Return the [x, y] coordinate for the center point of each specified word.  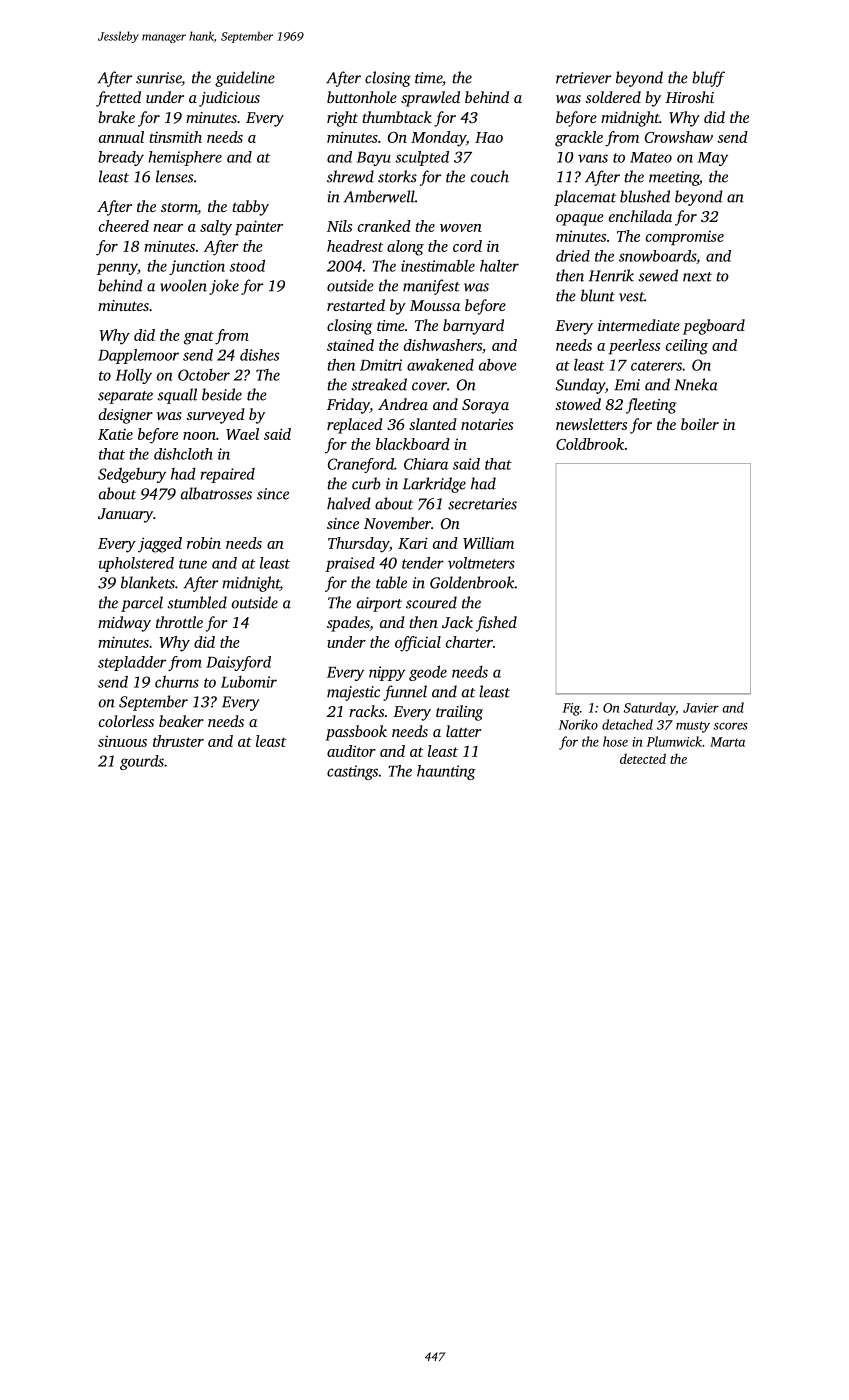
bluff [708, 79]
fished [496, 624]
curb [366, 483]
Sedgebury [132, 475]
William [488, 543]
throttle [179, 622]
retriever [583, 78]
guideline [245, 79]
